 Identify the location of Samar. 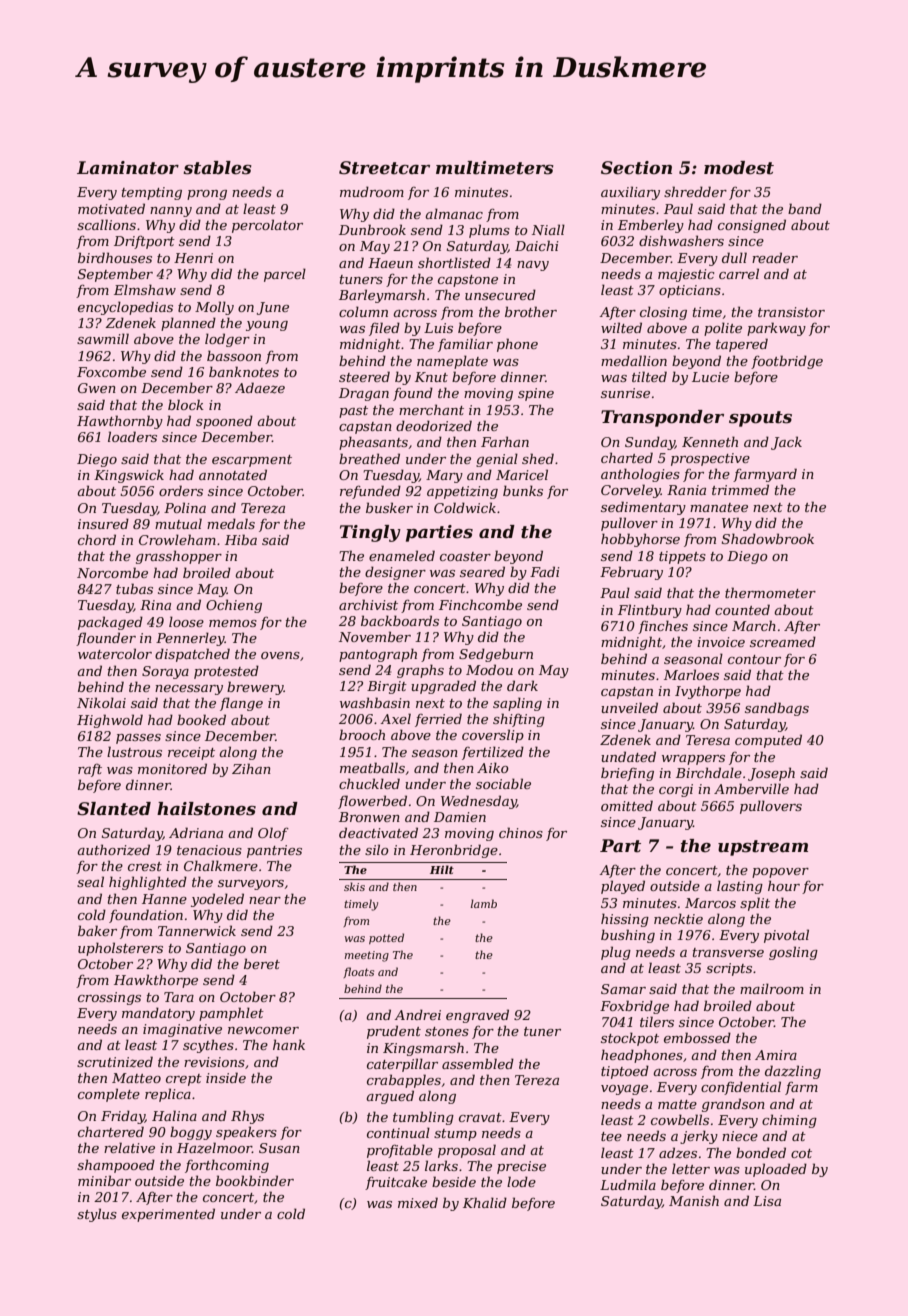
(623, 989).
